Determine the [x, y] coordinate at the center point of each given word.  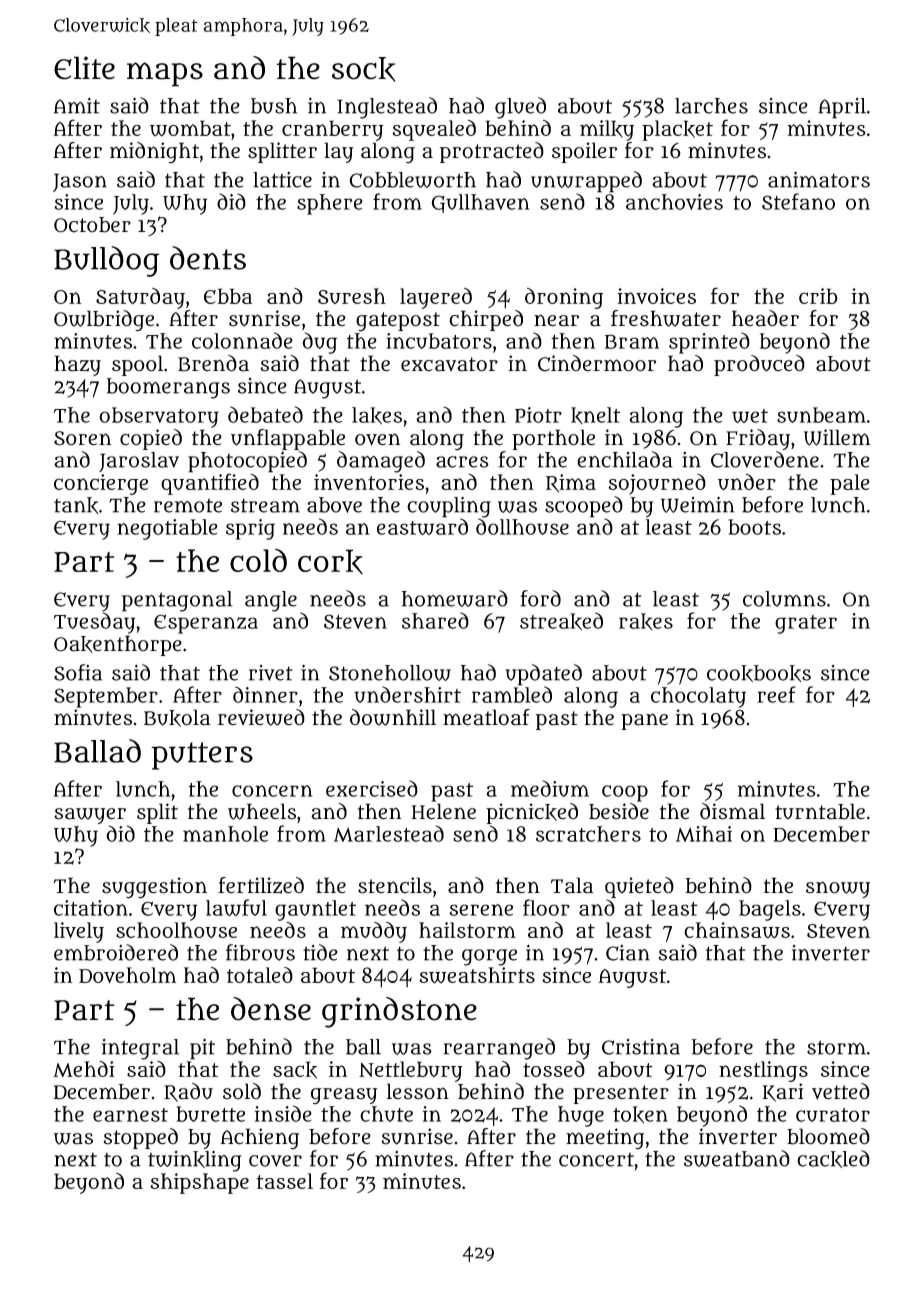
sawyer [90, 816]
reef [776, 694]
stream [265, 505]
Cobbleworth [412, 180]
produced [759, 365]
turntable [820, 811]
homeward [455, 598]
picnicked [532, 813]
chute [386, 1114]
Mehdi [83, 1069]
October [92, 225]
